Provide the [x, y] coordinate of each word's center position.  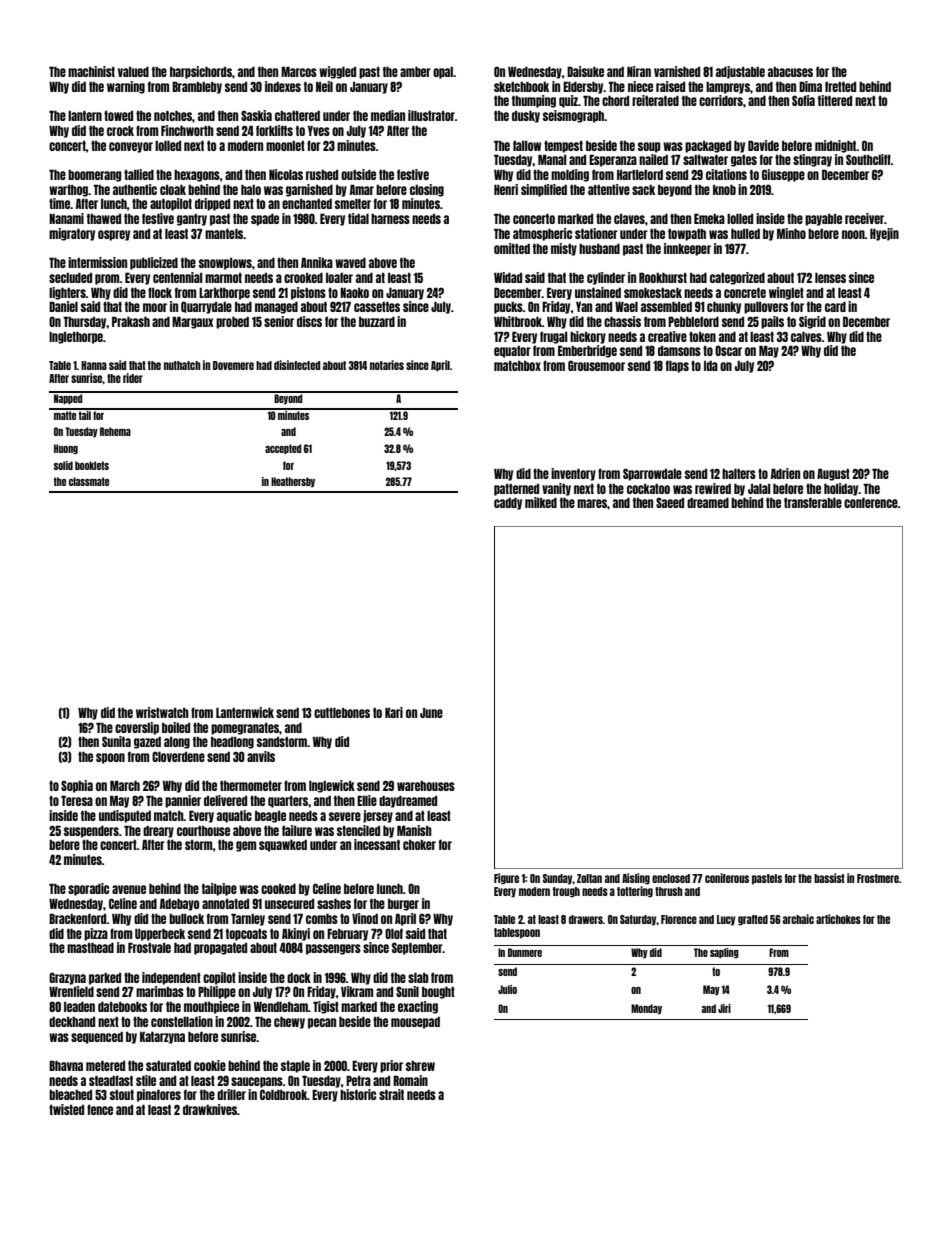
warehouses [426, 786]
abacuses [790, 72]
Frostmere [878, 878]
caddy [508, 504]
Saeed [670, 502]
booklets [92, 465]
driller [231, 1094]
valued [133, 72]
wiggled [337, 72]
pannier [183, 801]
